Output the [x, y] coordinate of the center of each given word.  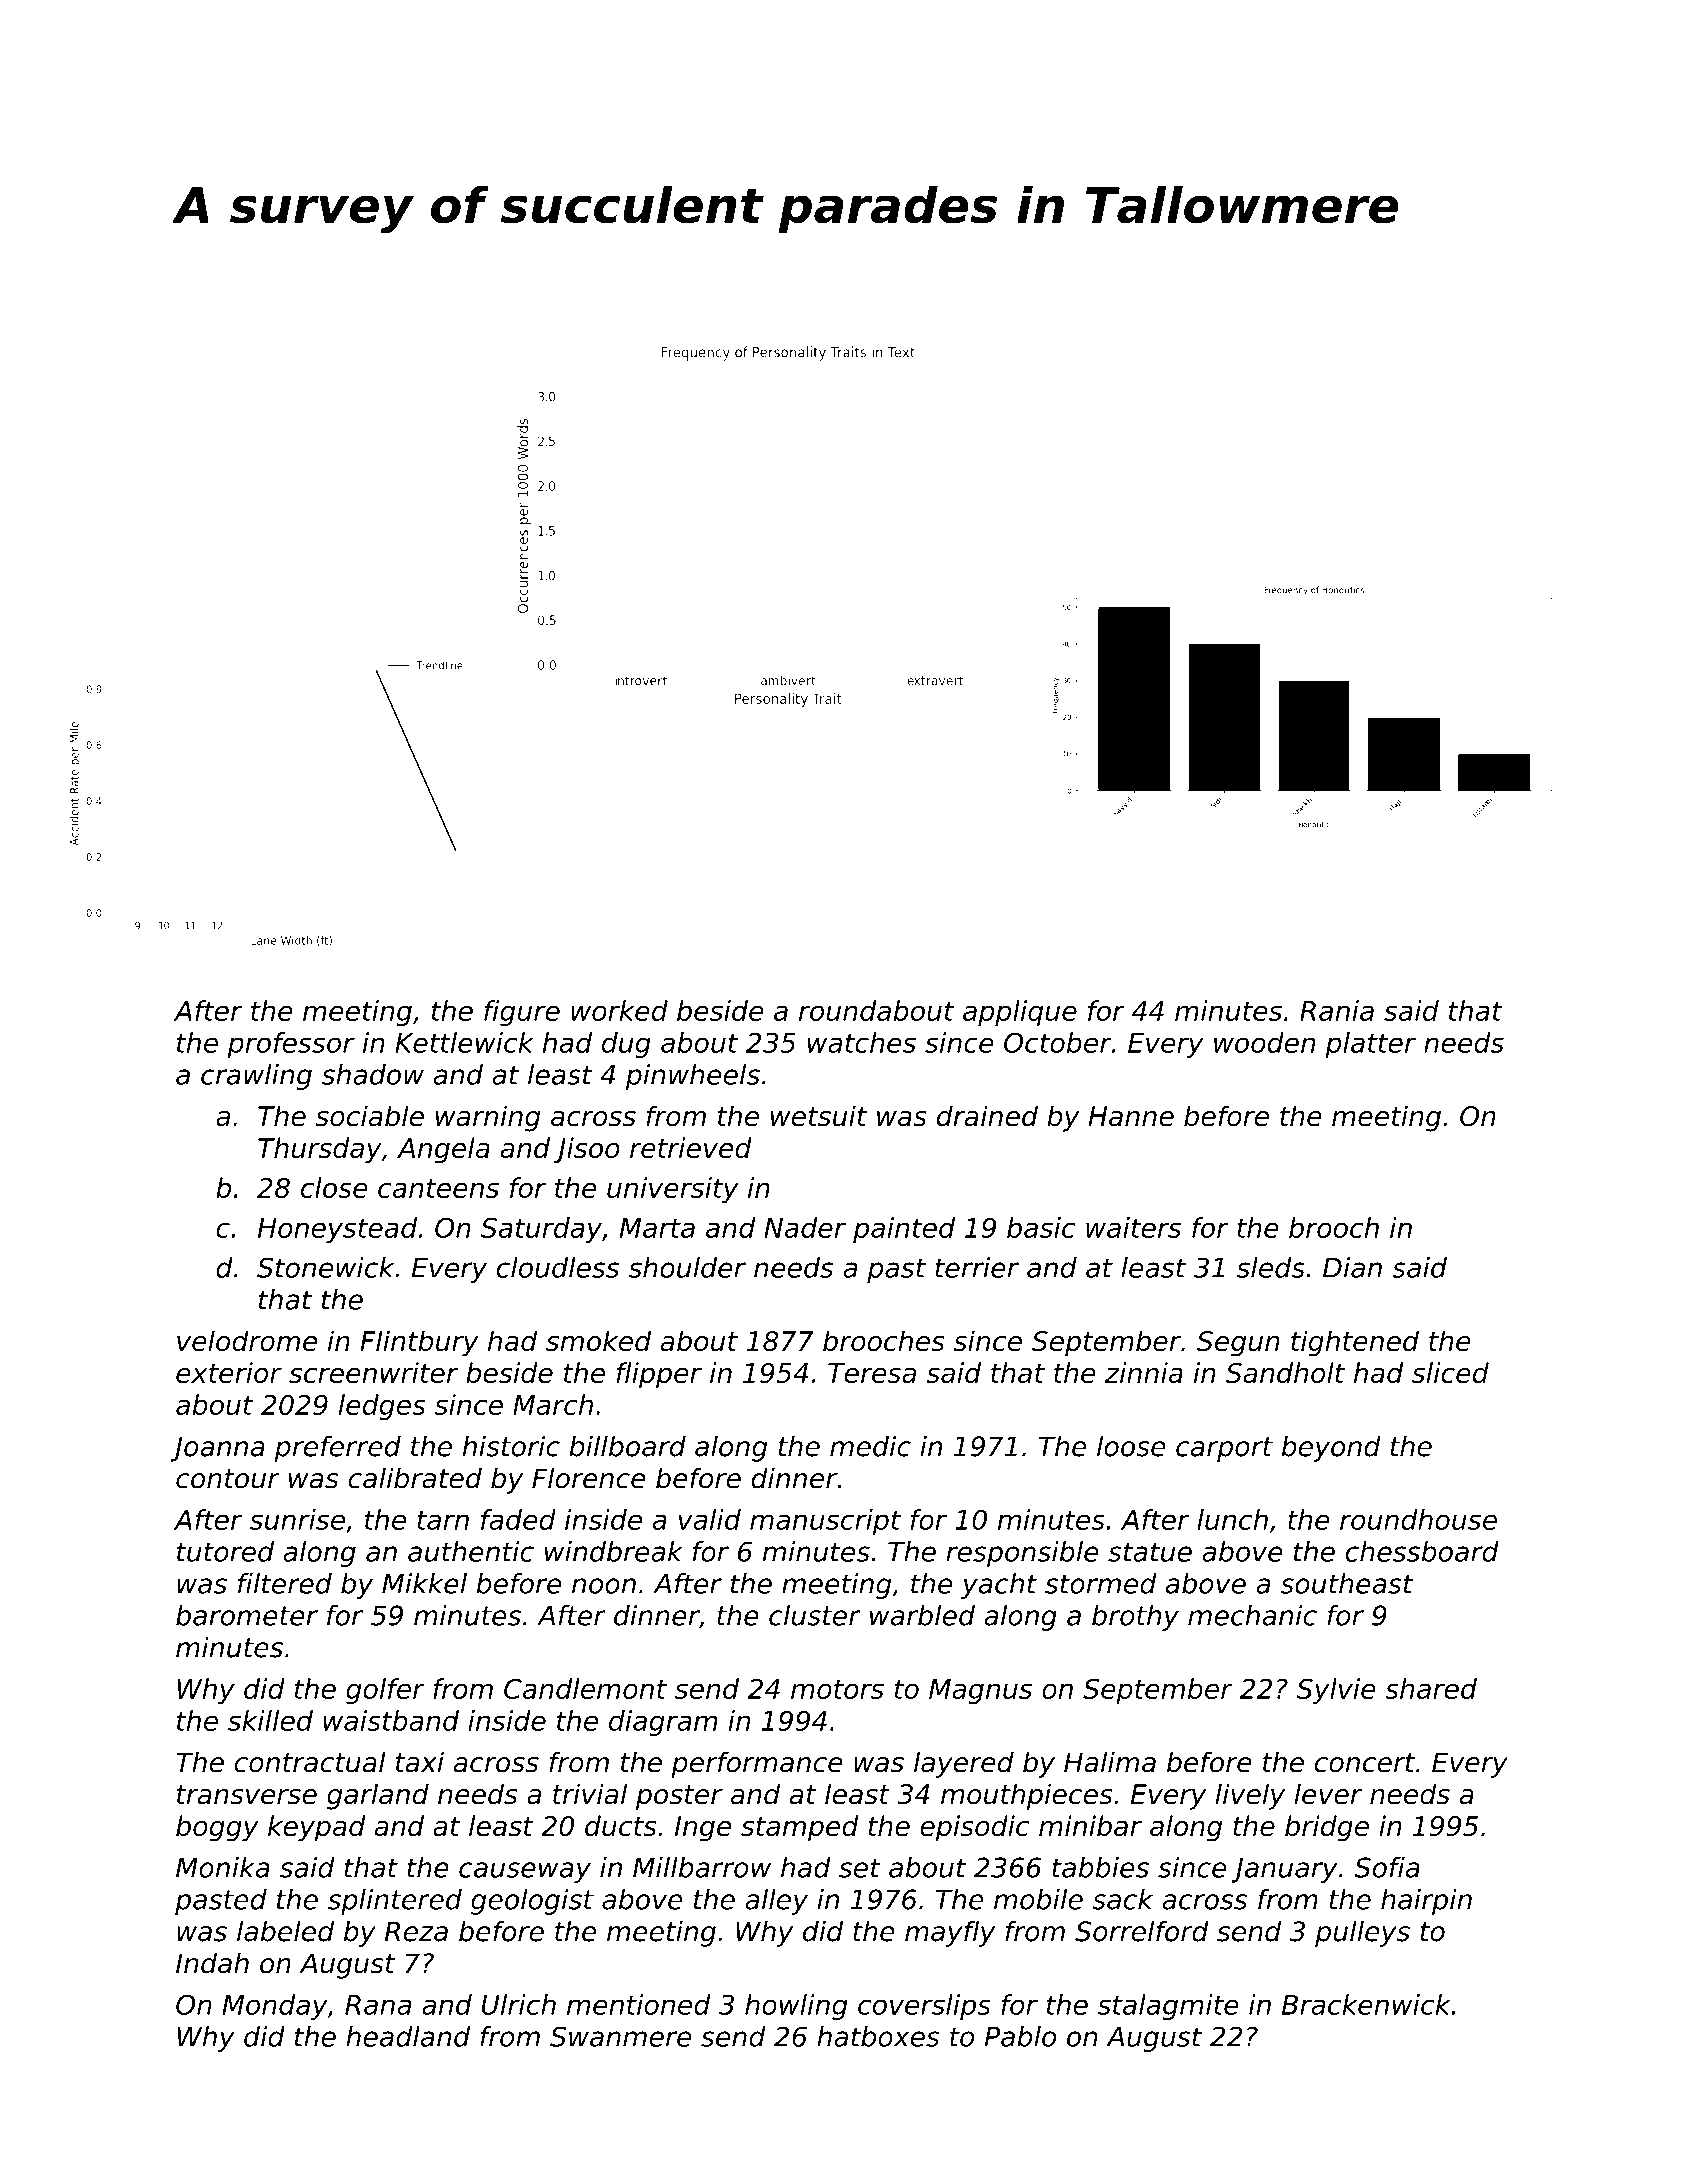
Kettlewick [464, 1042]
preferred [338, 1449]
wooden [1264, 1042]
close [334, 1187]
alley [776, 1902]
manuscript [825, 1522]
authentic [471, 1551]
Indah [212, 1963]
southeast [1346, 1583]
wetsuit [819, 1116]
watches [862, 1042]
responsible [1022, 1554]
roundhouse [1418, 1519]
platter [1370, 1045]
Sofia [1387, 1867]
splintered [395, 1902]
